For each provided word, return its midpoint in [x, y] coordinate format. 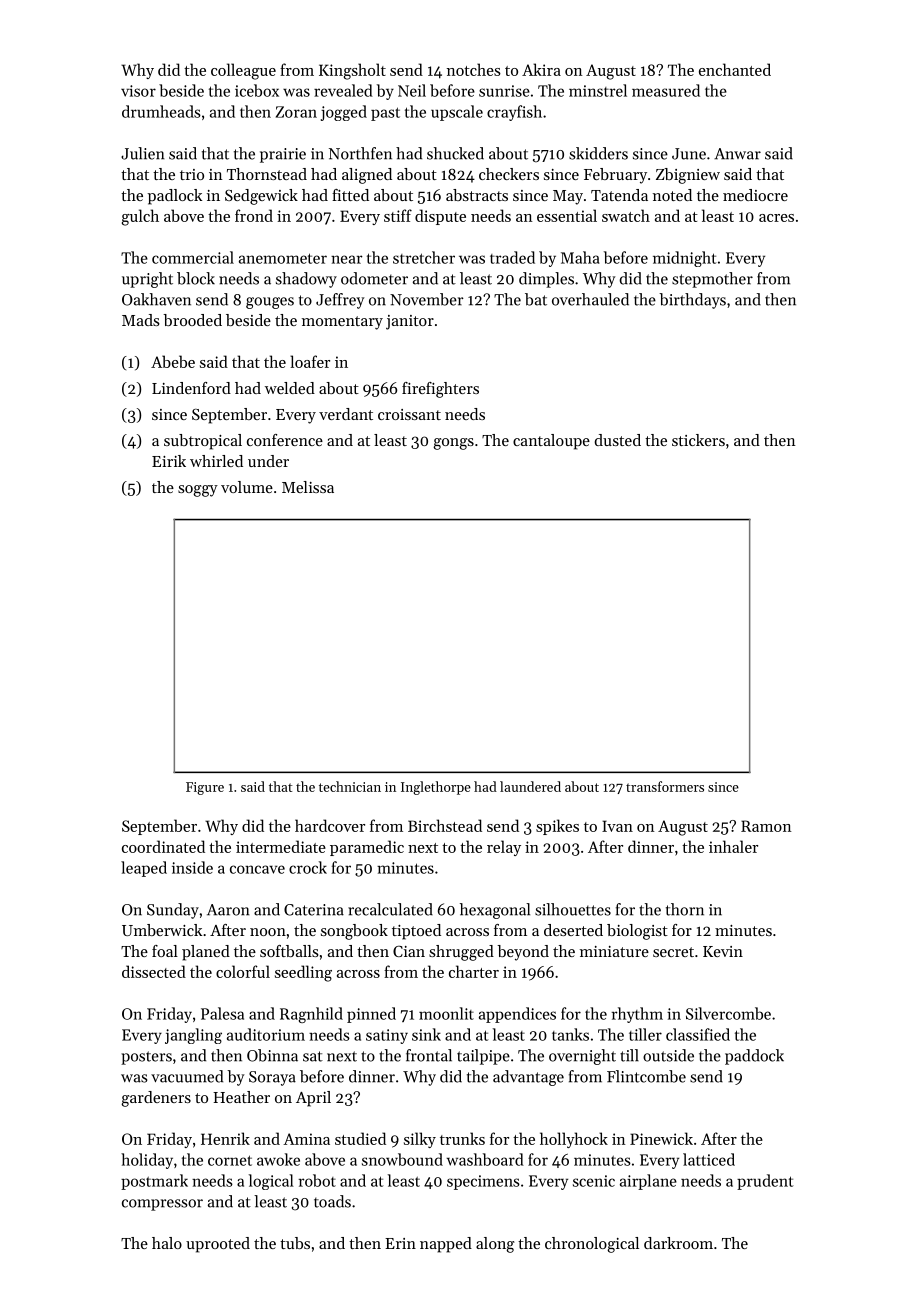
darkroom [678, 1243]
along [495, 1245]
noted [672, 195]
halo [167, 1243]
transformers [665, 786]
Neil [412, 90]
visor [138, 91]
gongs [453, 444]
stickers [698, 440]
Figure [205, 788]
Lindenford [191, 388]
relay [504, 848]
